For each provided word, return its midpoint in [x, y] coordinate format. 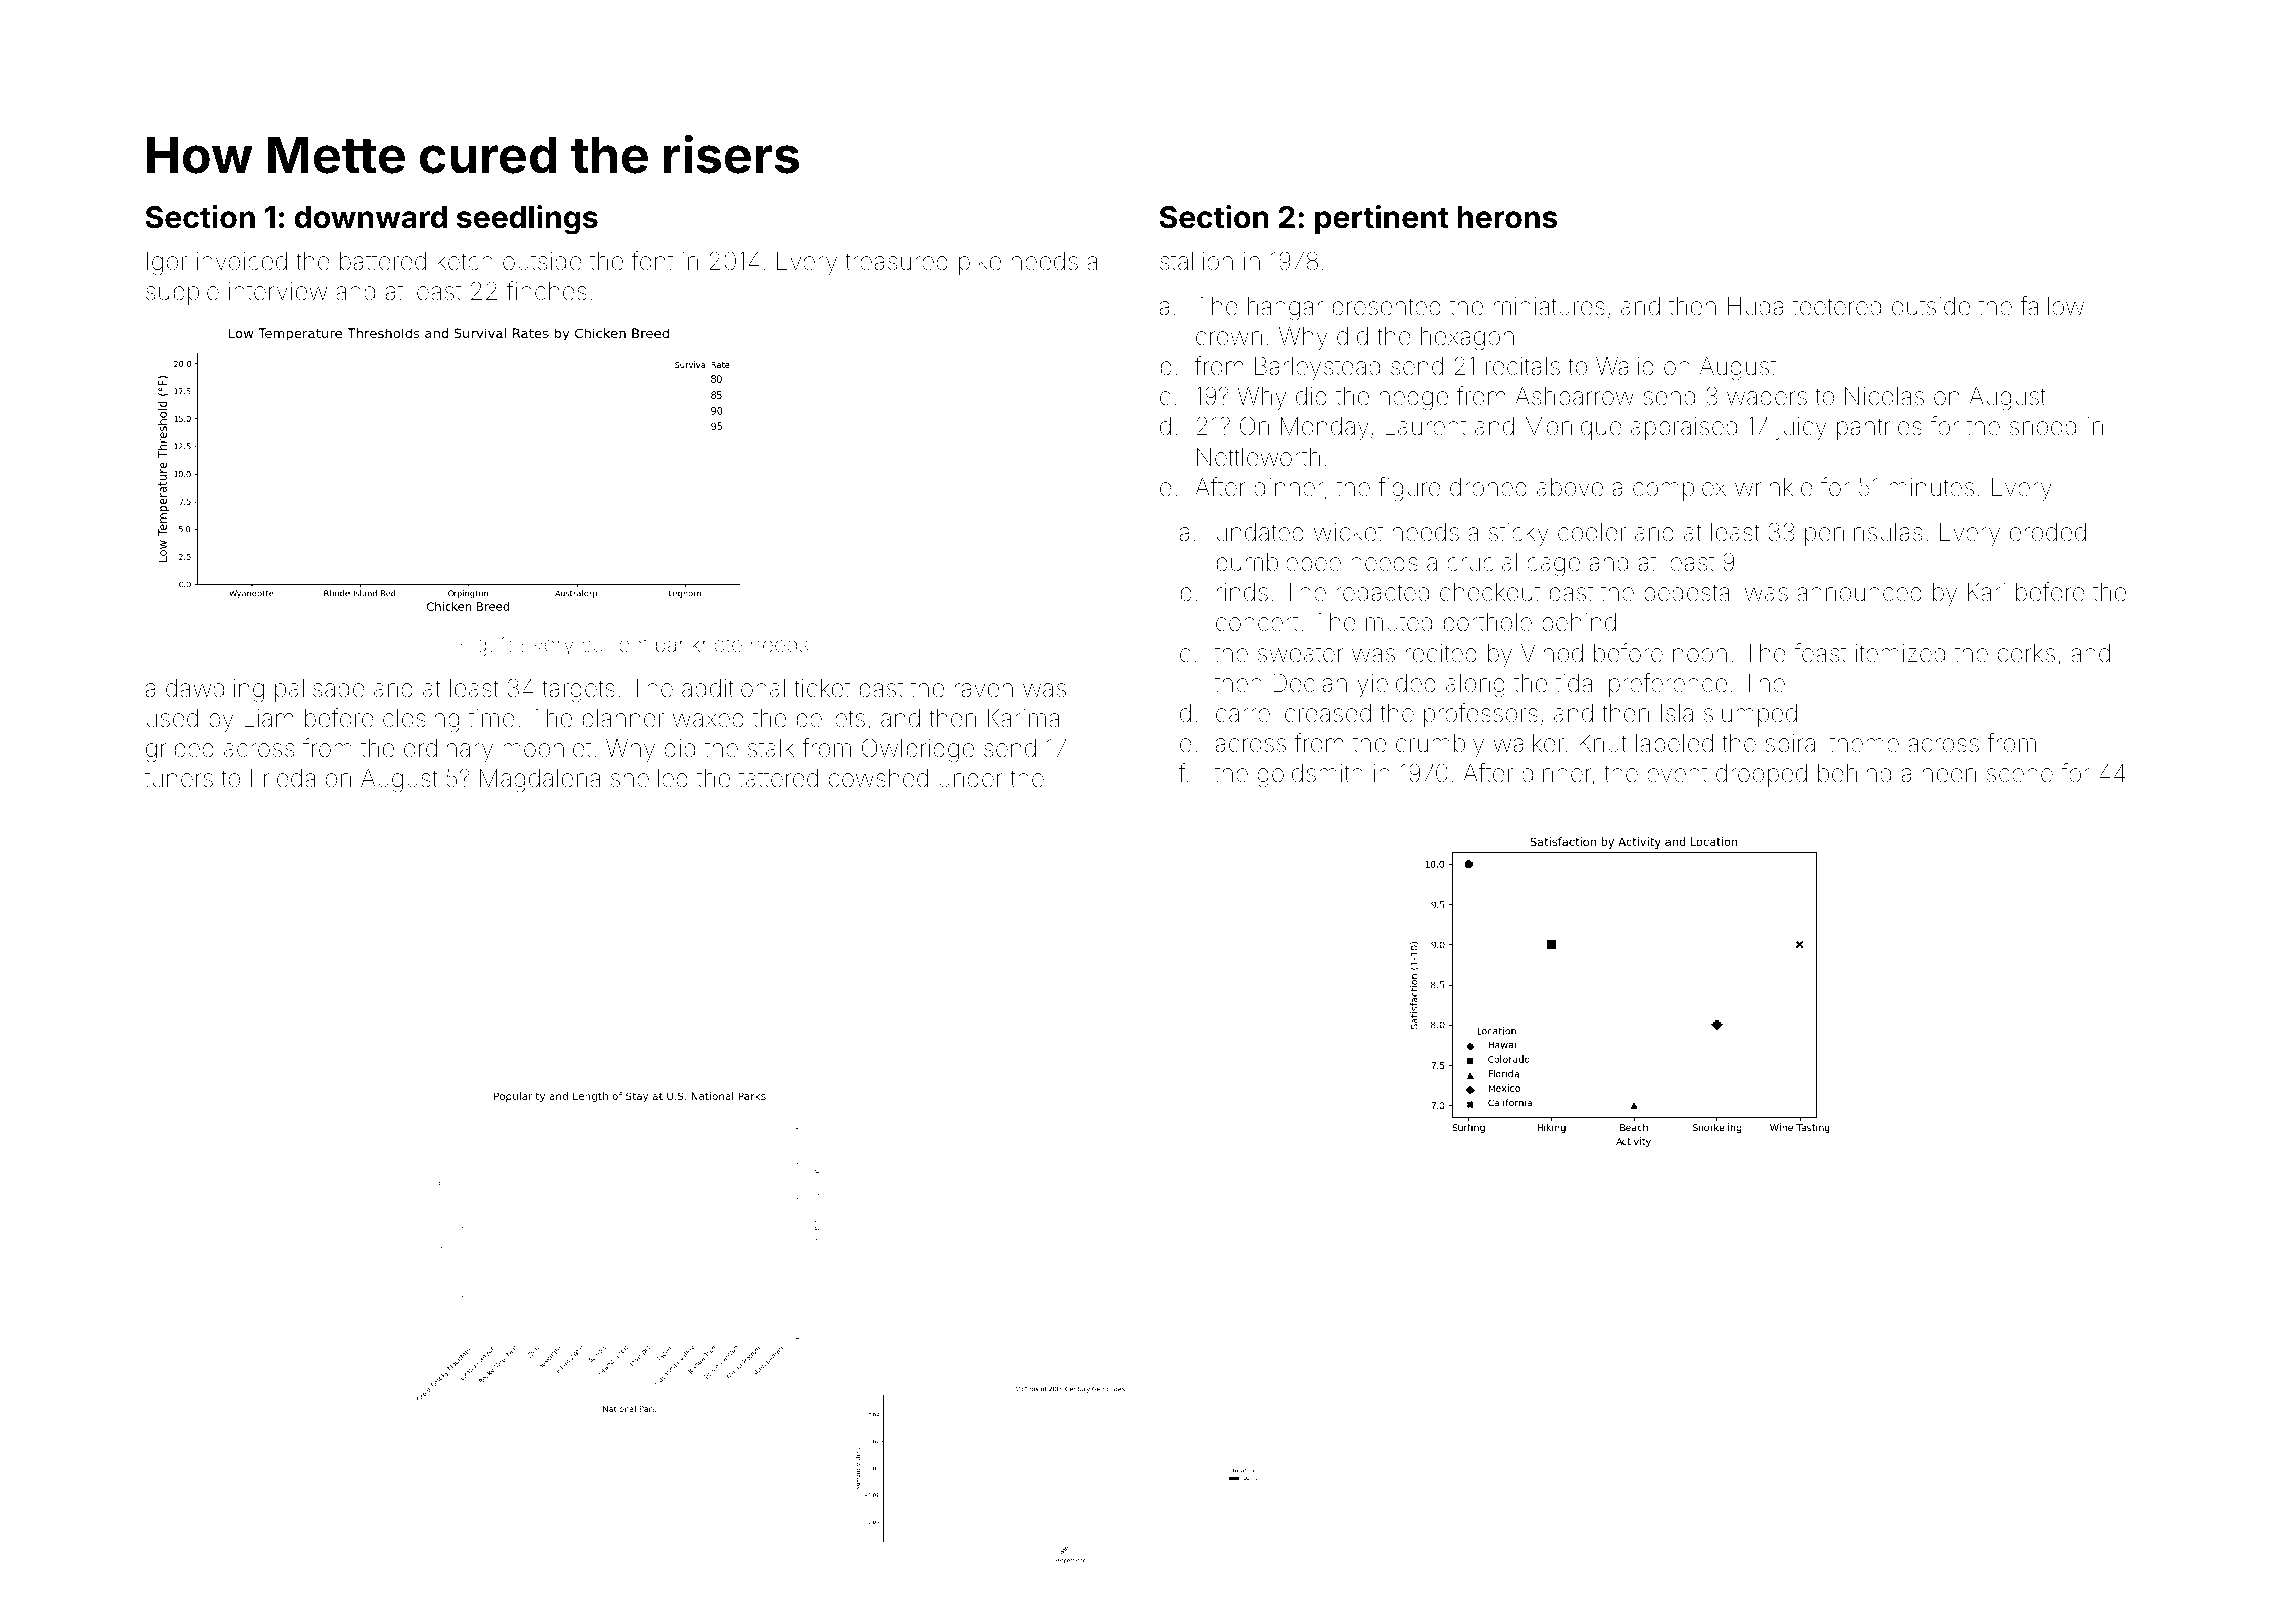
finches [547, 291]
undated [1260, 532]
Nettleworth [1258, 457]
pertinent [1382, 219]
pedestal [1689, 594]
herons [1508, 217]
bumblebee [1279, 562]
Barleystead [1317, 368]
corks [2026, 653]
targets [578, 691]
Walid [1625, 366]
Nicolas [1884, 396]
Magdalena [540, 781]
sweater [1300, 654]
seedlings [527, 220]
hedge [1414, 399]
